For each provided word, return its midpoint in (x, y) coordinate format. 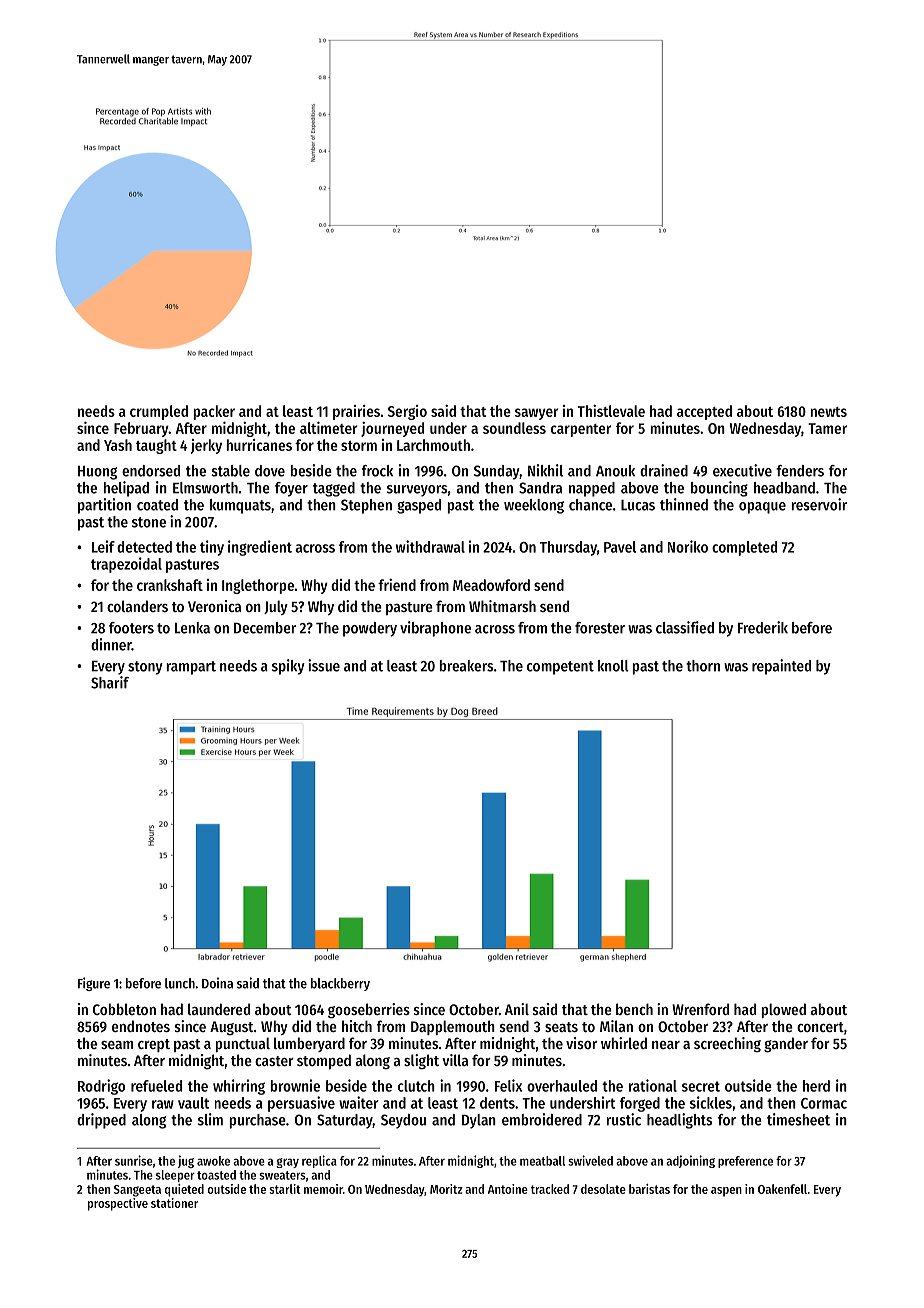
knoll (613, 666)
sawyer (537, 414)
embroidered (542, 1119)
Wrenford (700, 1009)
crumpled (159, 412)
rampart (191, 668)
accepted (704, 412)
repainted (781, 667)
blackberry (340, 984)
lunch (180, 983)
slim (210, 1119)
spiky (288, 667)
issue (324, 665)
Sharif (110, 682)
